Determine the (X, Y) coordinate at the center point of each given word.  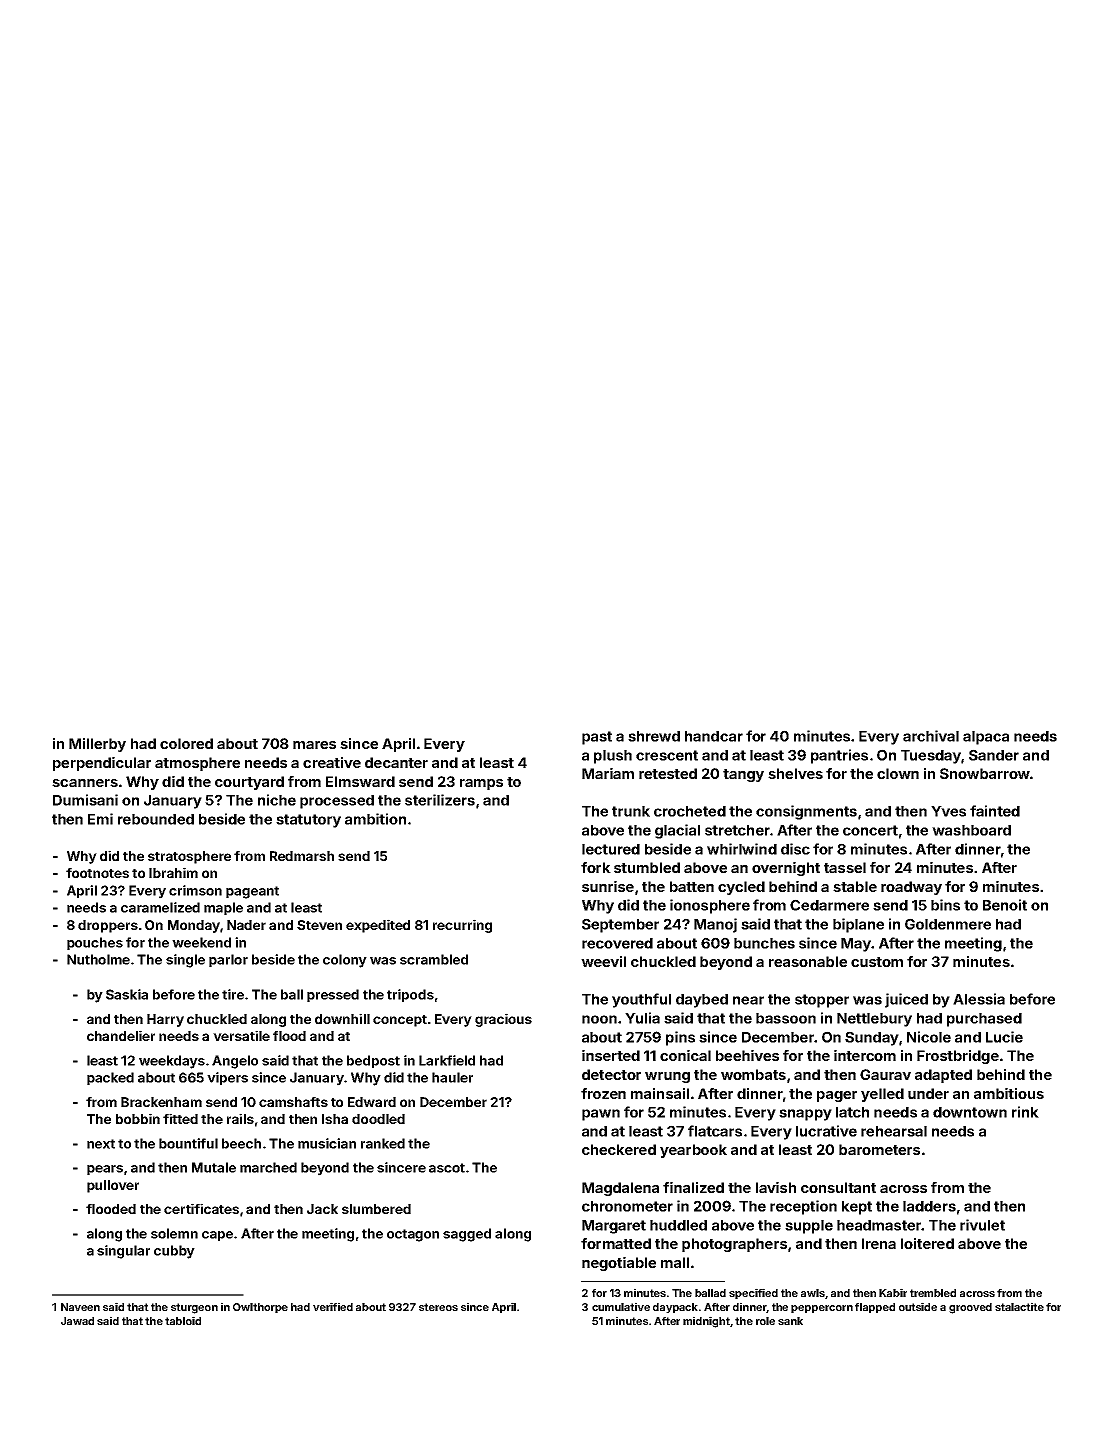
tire (233, 994)
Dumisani (85, 800)
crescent (667, 755)
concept (400, 1021)
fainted (995, 811)
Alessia (979, 999)
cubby (174, 1252)
